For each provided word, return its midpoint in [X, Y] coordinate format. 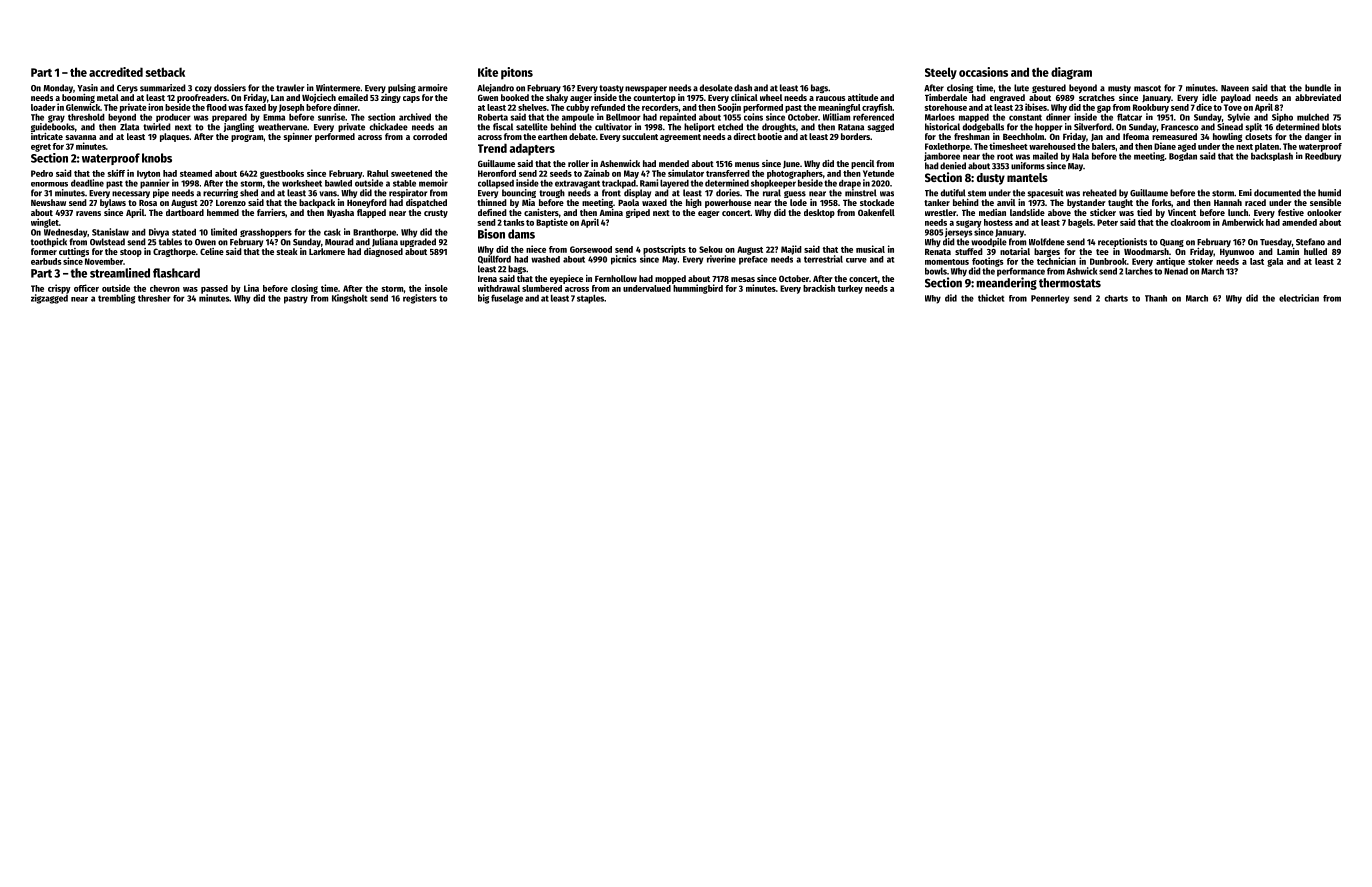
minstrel [861, 193]
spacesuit [1046, 193]
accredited [116, 72]
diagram [1071, 73]
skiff [116, 173]
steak [287, 251]
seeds [561, 173]
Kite [488, 72]
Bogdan [1183, 157]
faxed [255, 107]
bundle [1318, 88]
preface [753, 260]
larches [1139, 271]
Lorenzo [231, 203]
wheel [771, 97]
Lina [251, 288]
